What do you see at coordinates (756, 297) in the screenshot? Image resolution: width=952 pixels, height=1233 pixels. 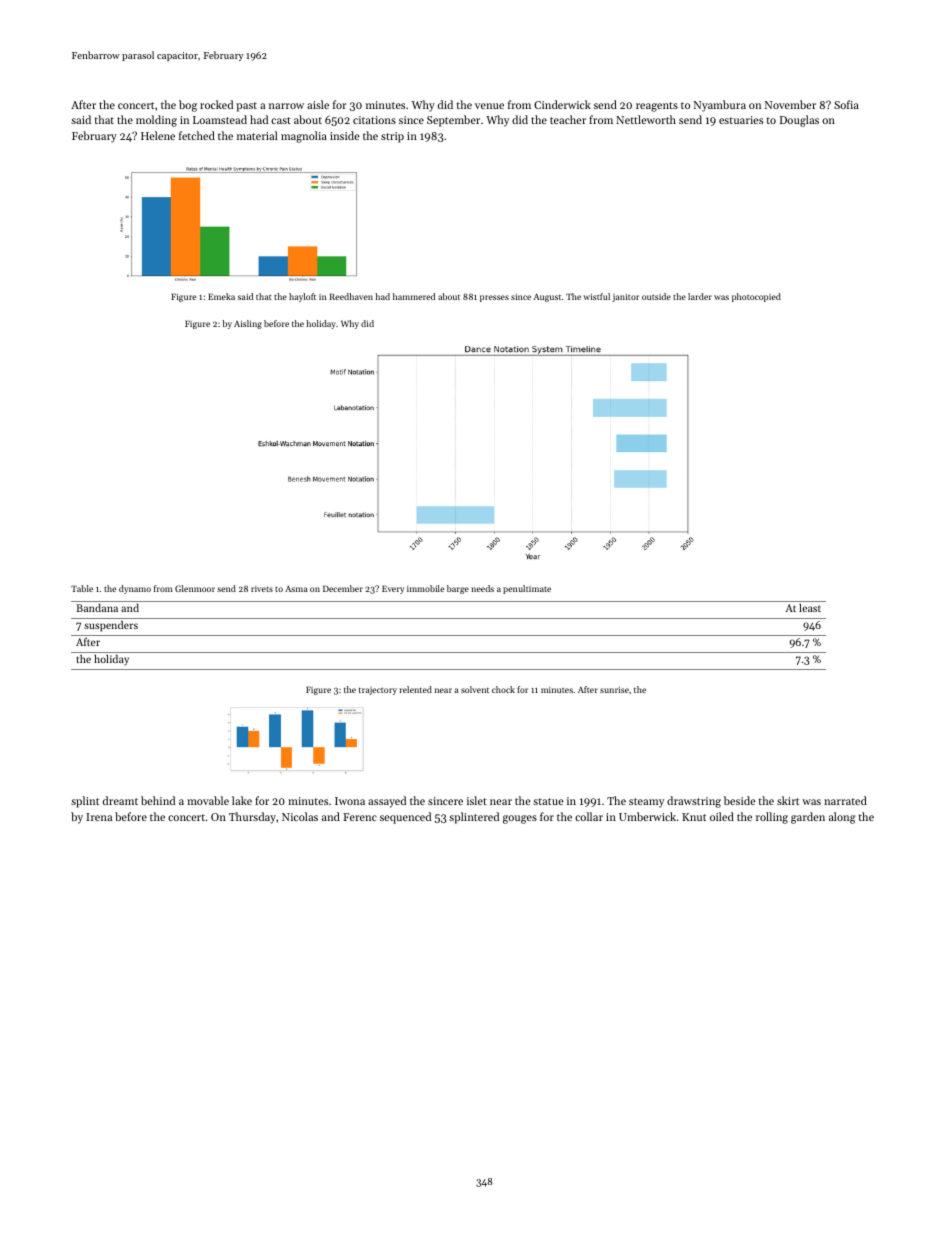 I see `photocopied` at bounding box center [756, 297].
